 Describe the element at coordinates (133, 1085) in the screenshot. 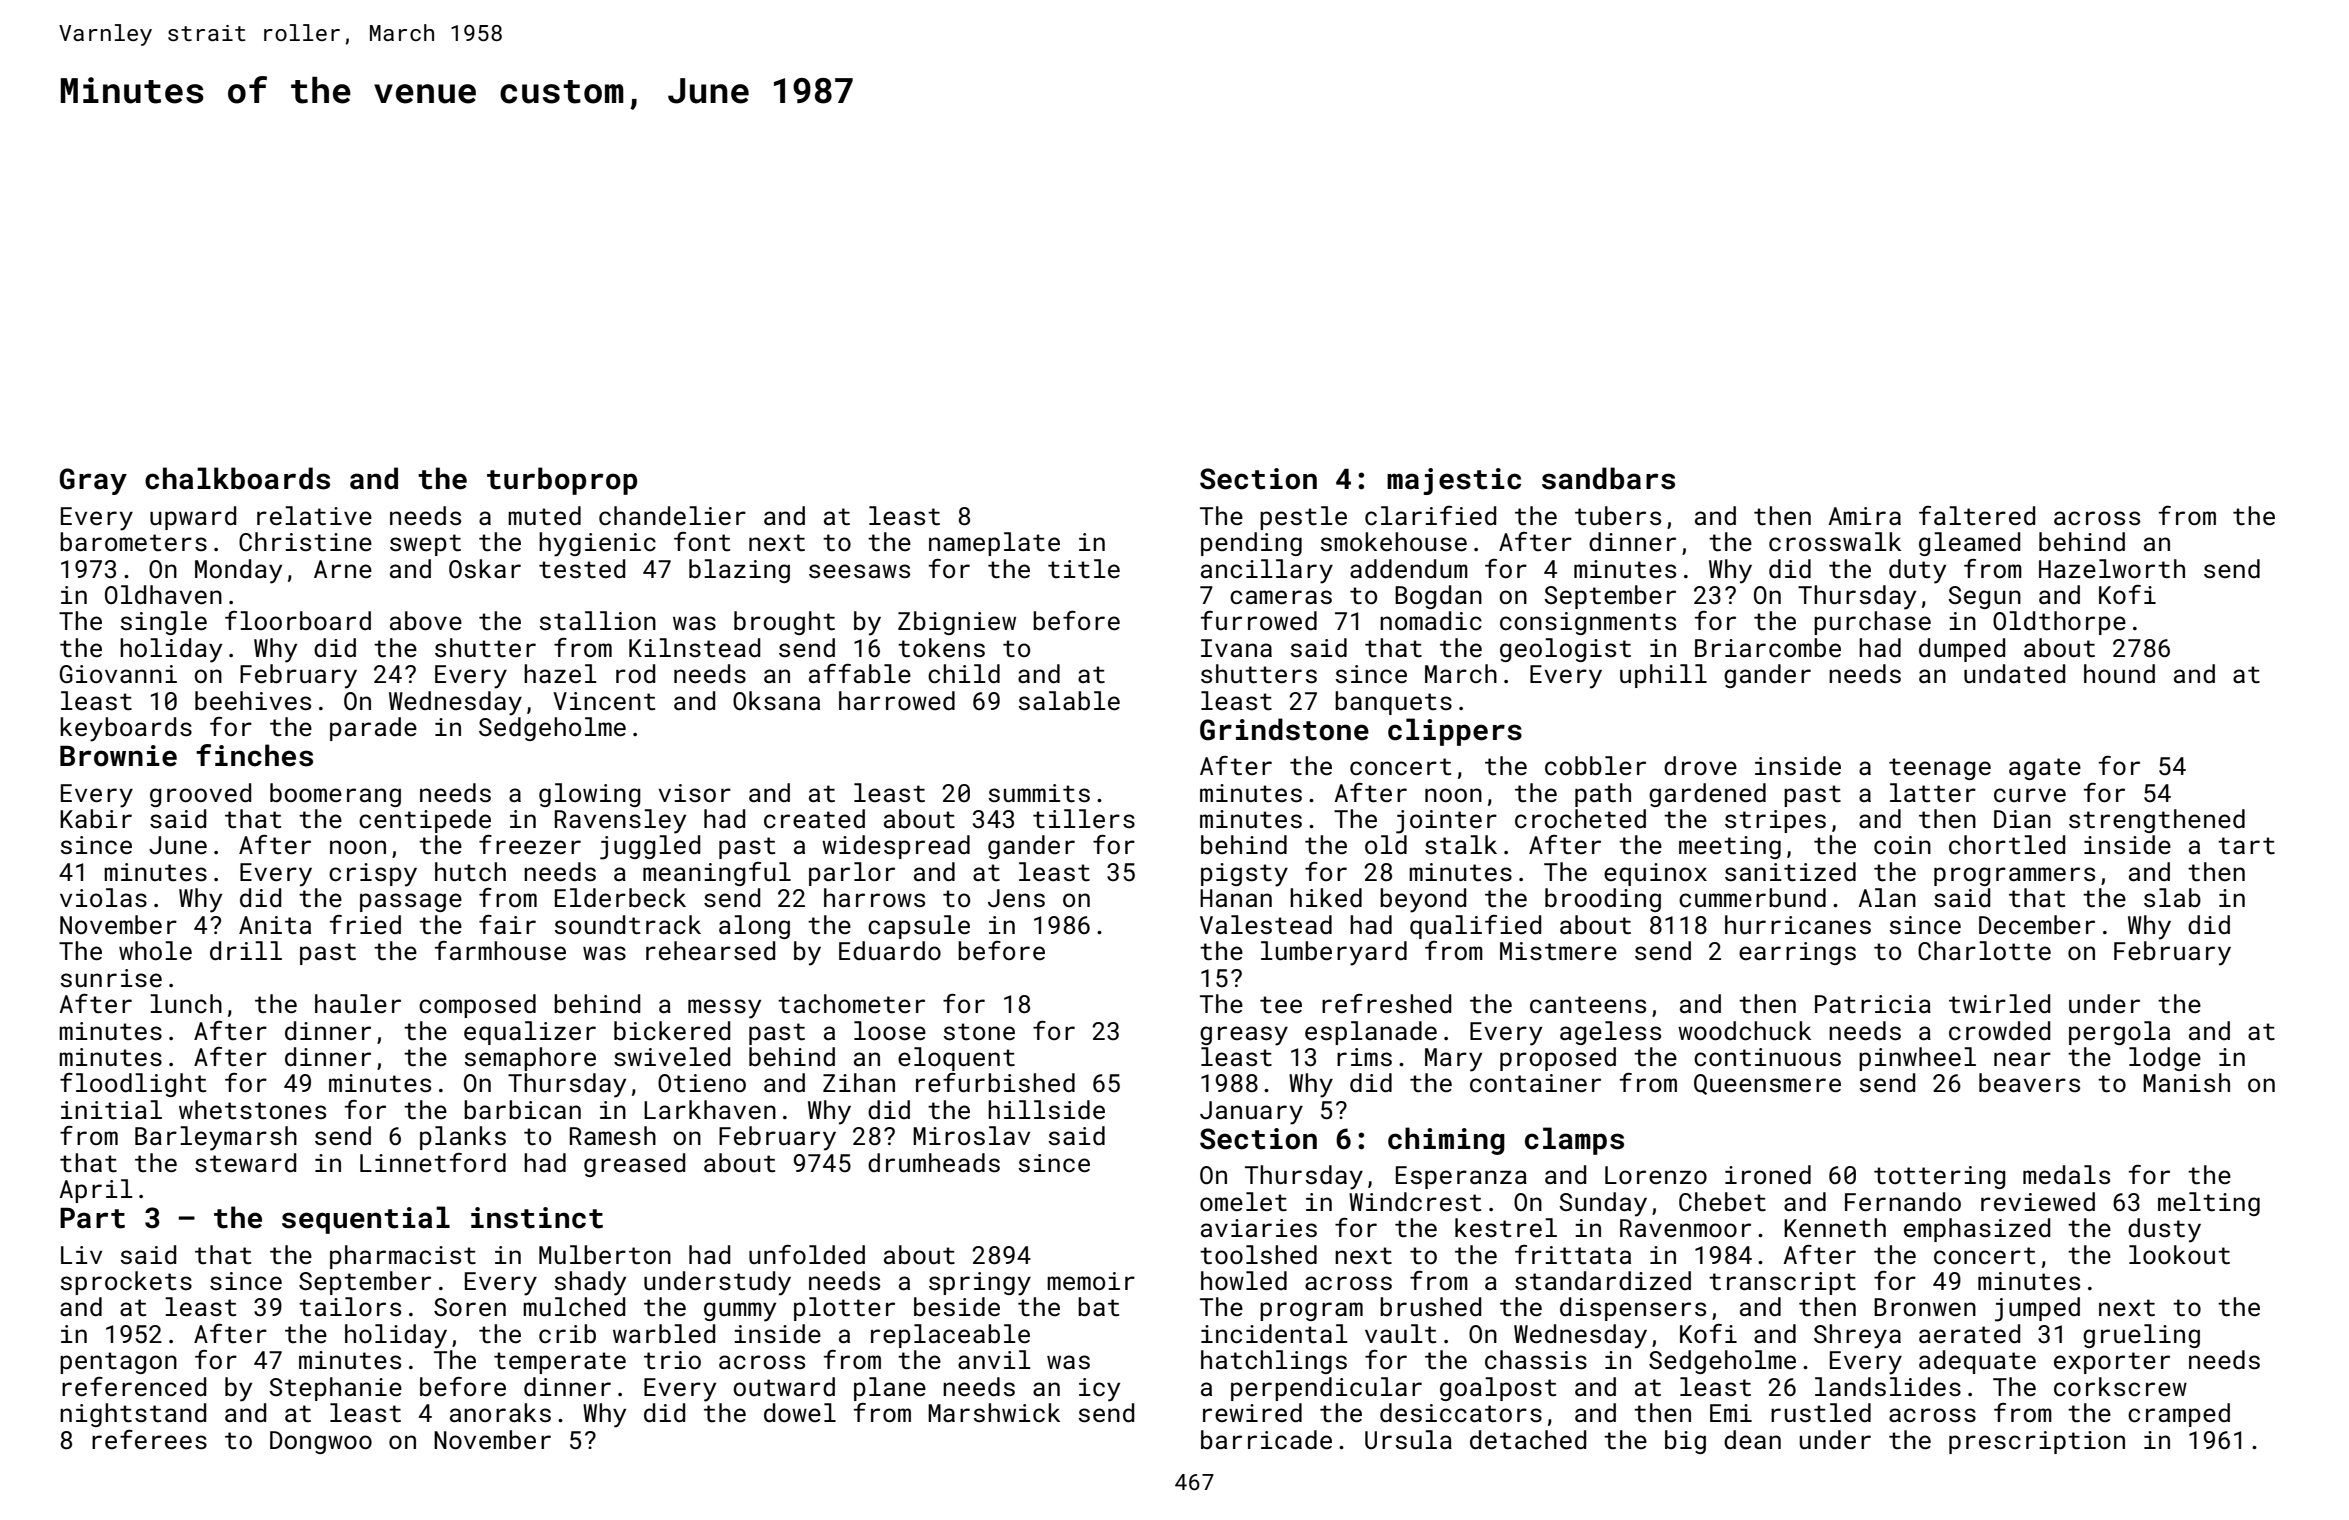

I see `floodlight` at that location.
